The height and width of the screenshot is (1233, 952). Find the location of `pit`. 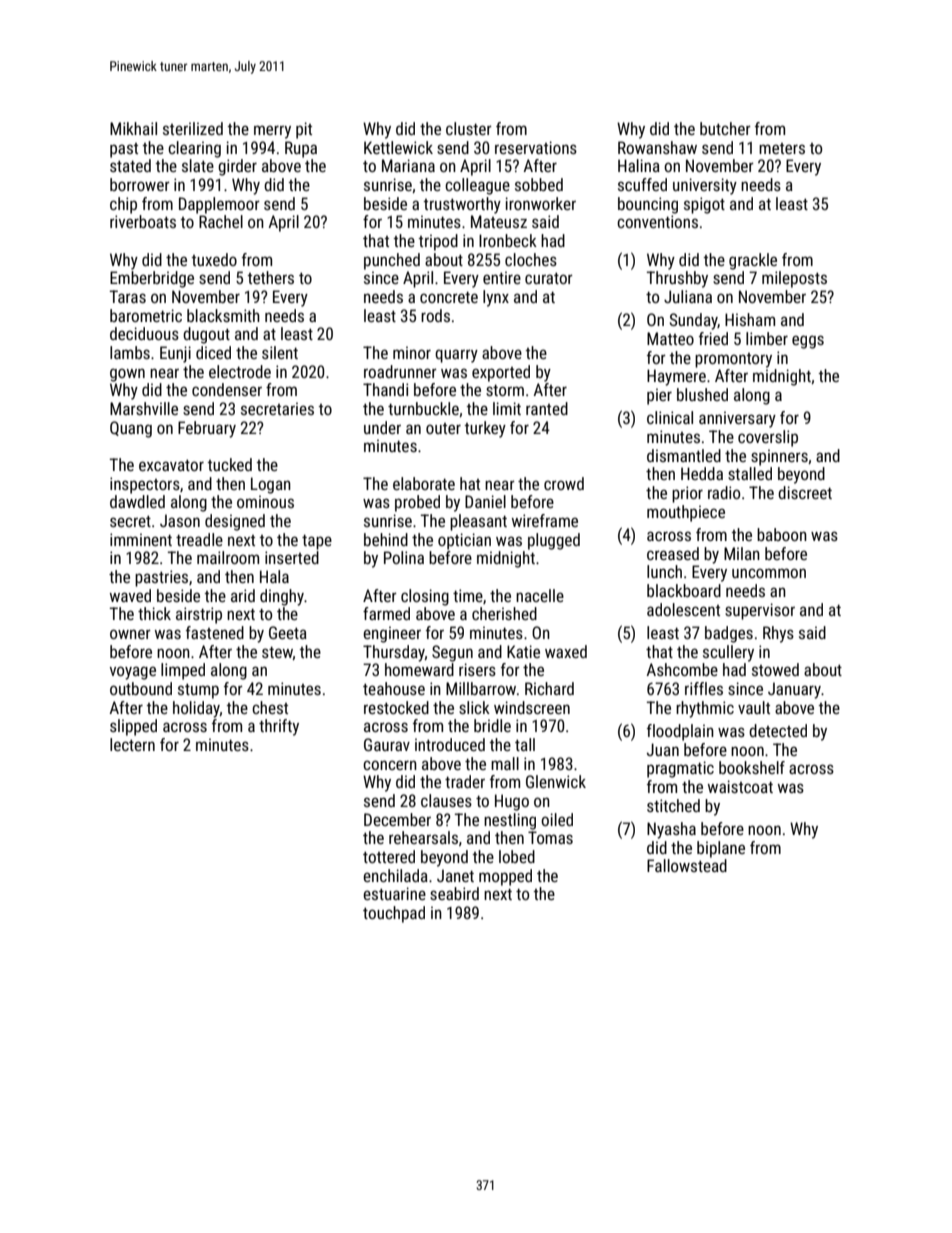

pit is located at coordinates (304, 130).
